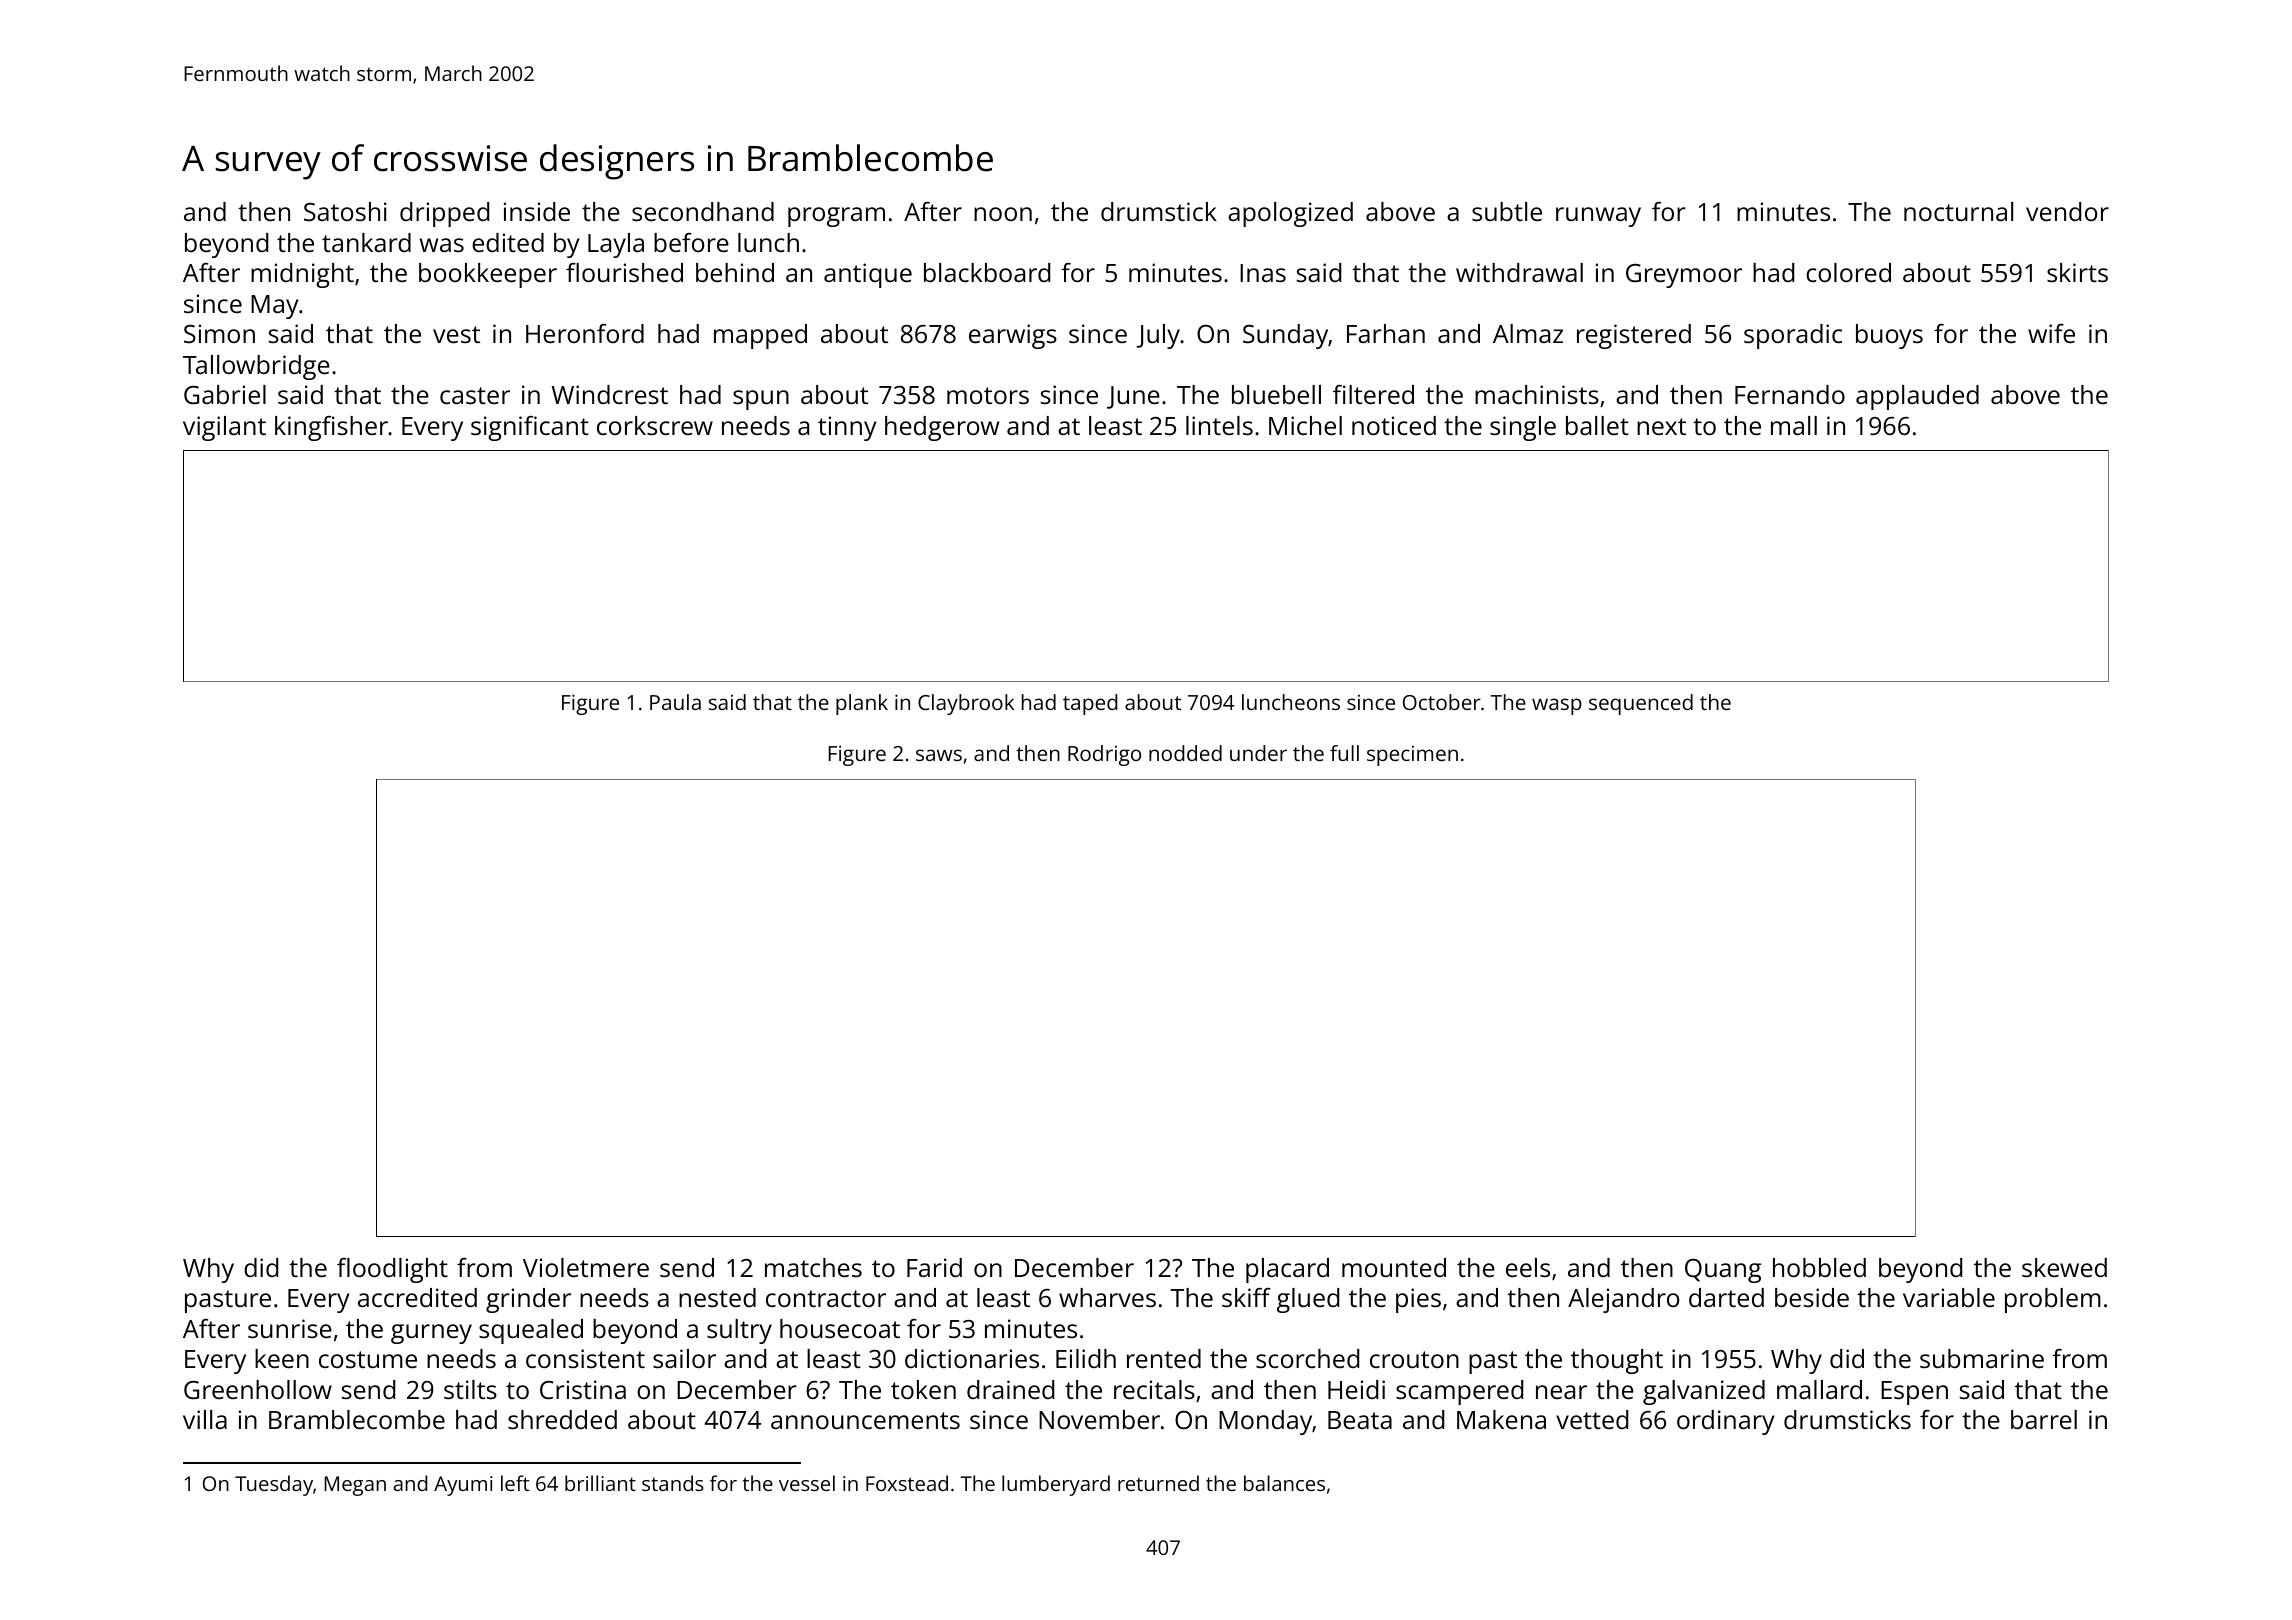  What do you see at coordinates (1056, 1485) in the screenshot?
I see `lumberyard` at bounding box center [1056, 1485].
